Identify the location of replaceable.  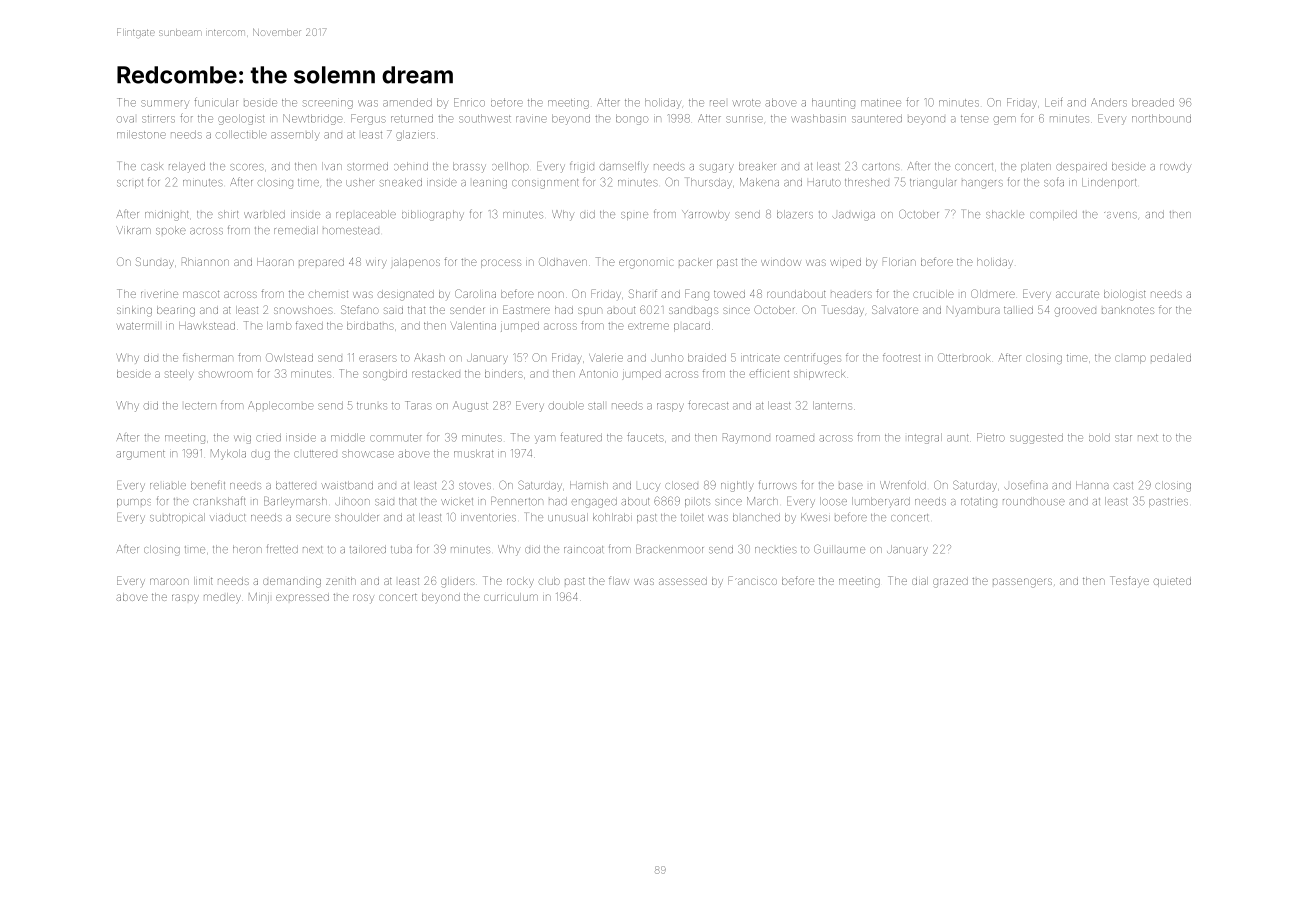
(366, 215).
